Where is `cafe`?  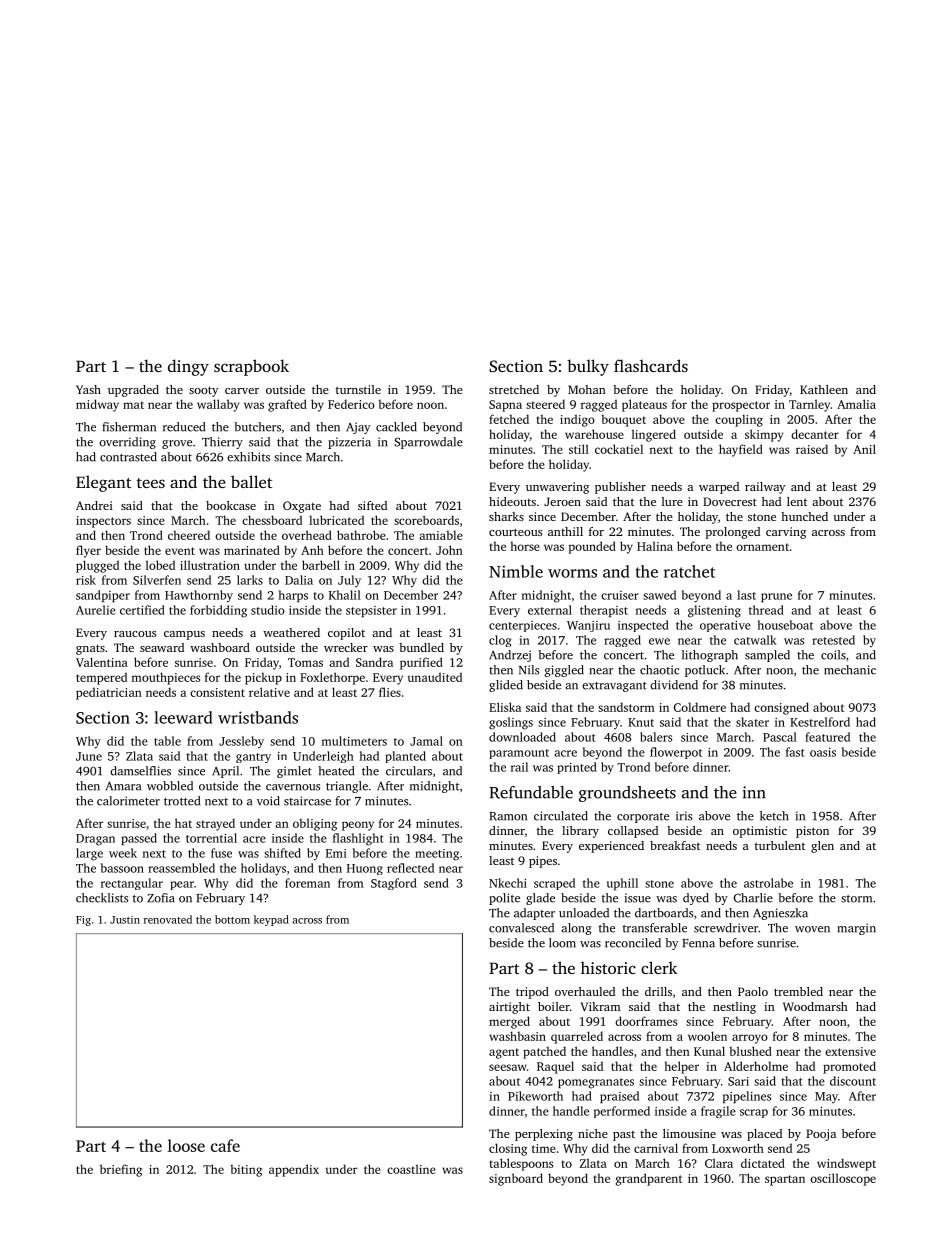 cafe is located at coordinates (225, 1145).
